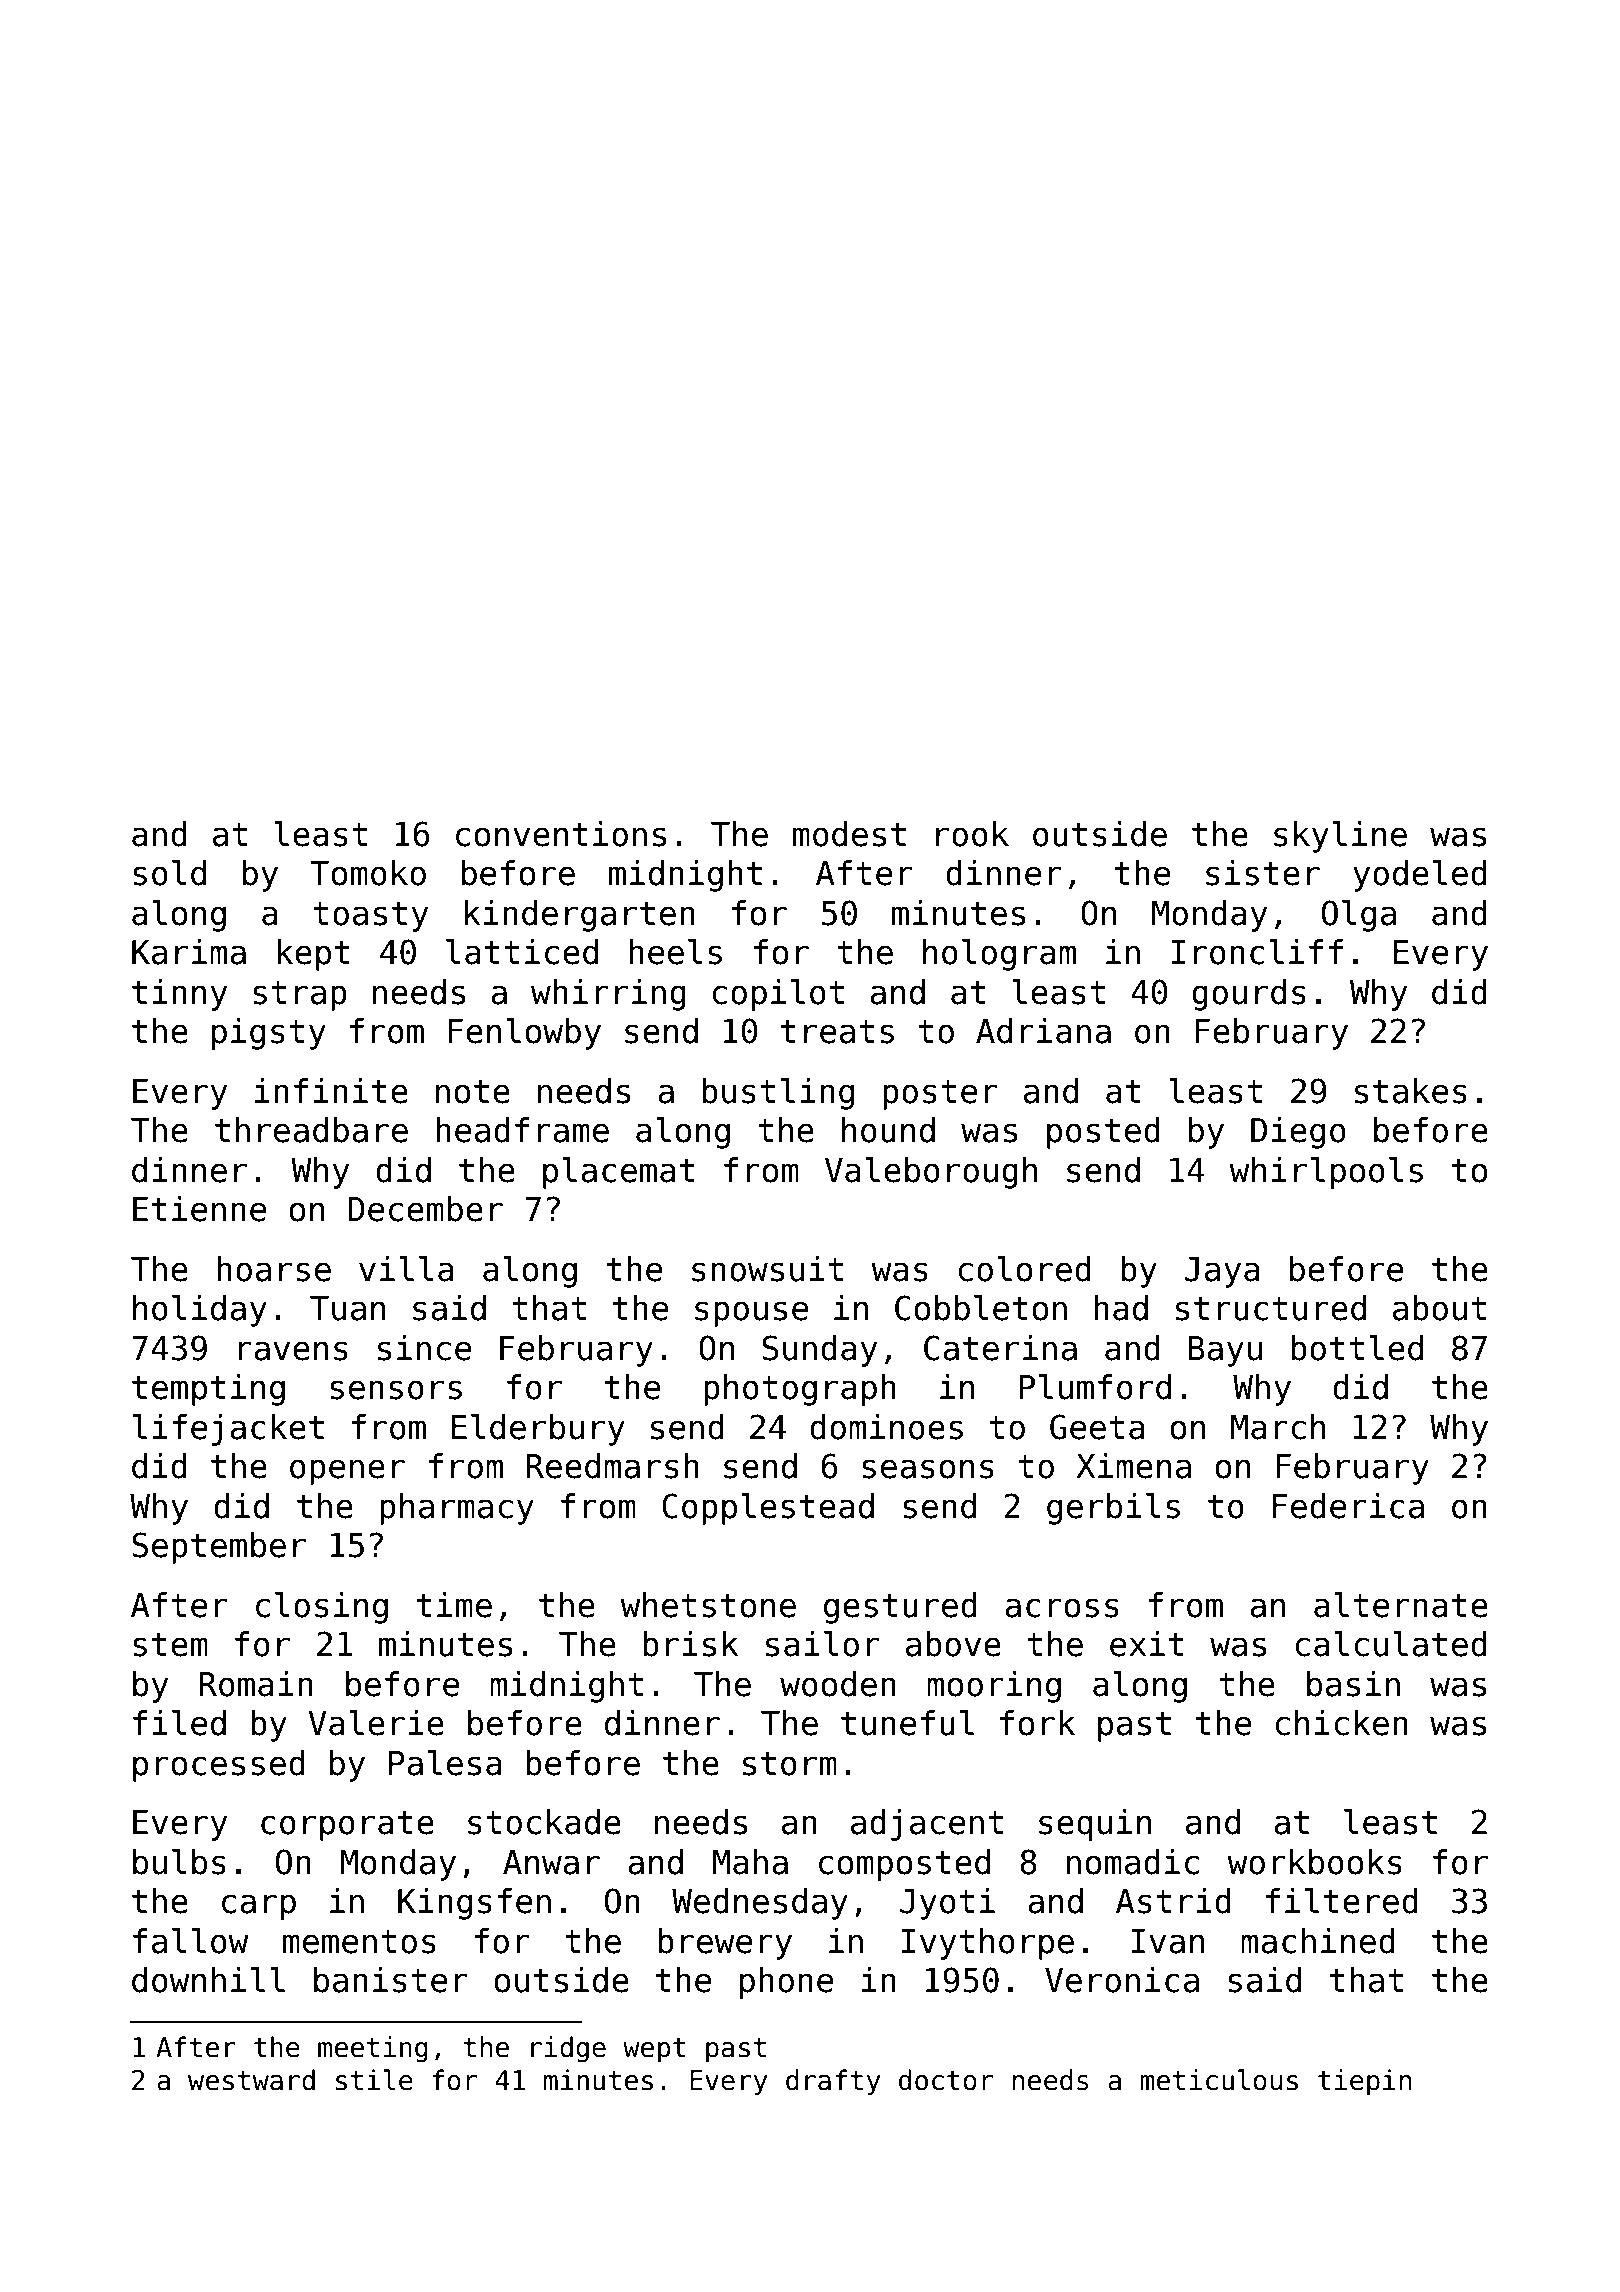 The height and width of the screenshot is (2292, 1620). I want to click on pharmacy, so click(457, 1509).
